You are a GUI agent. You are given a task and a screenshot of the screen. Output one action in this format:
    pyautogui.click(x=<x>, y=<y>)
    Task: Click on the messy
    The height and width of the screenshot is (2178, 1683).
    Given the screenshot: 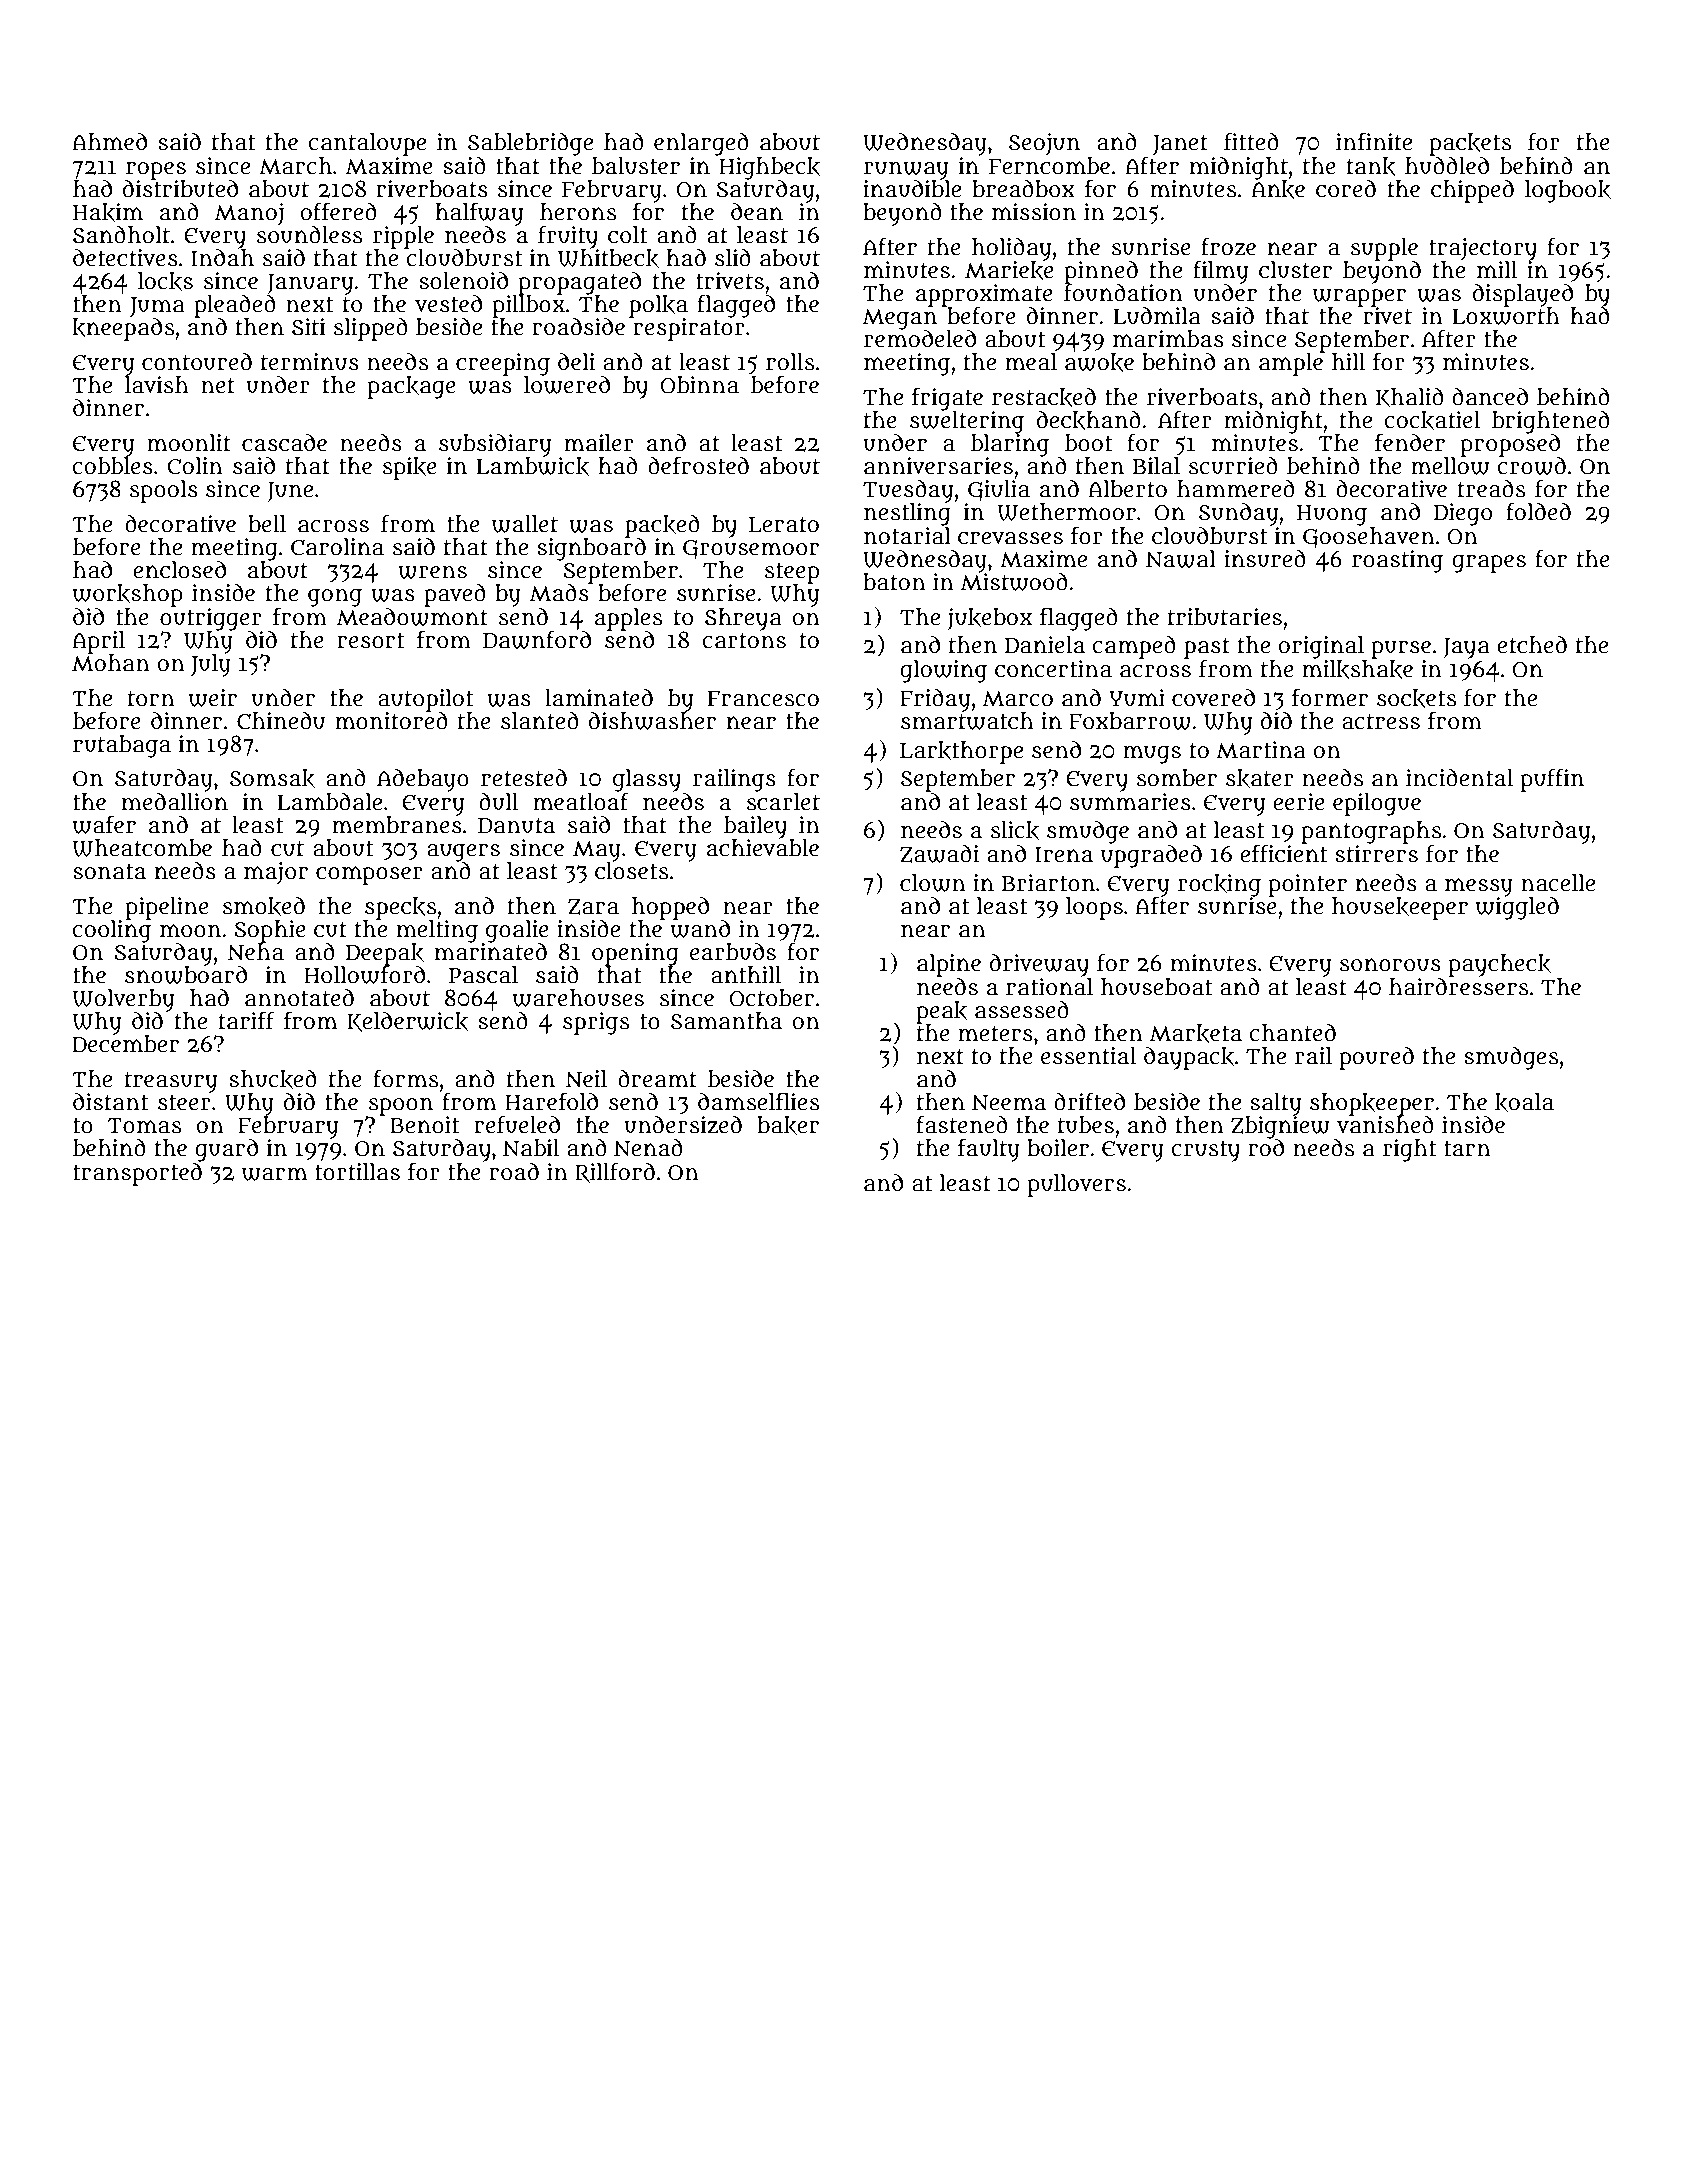 What is the action you would take?
    pyautogui.click(x=1479, y=887)
